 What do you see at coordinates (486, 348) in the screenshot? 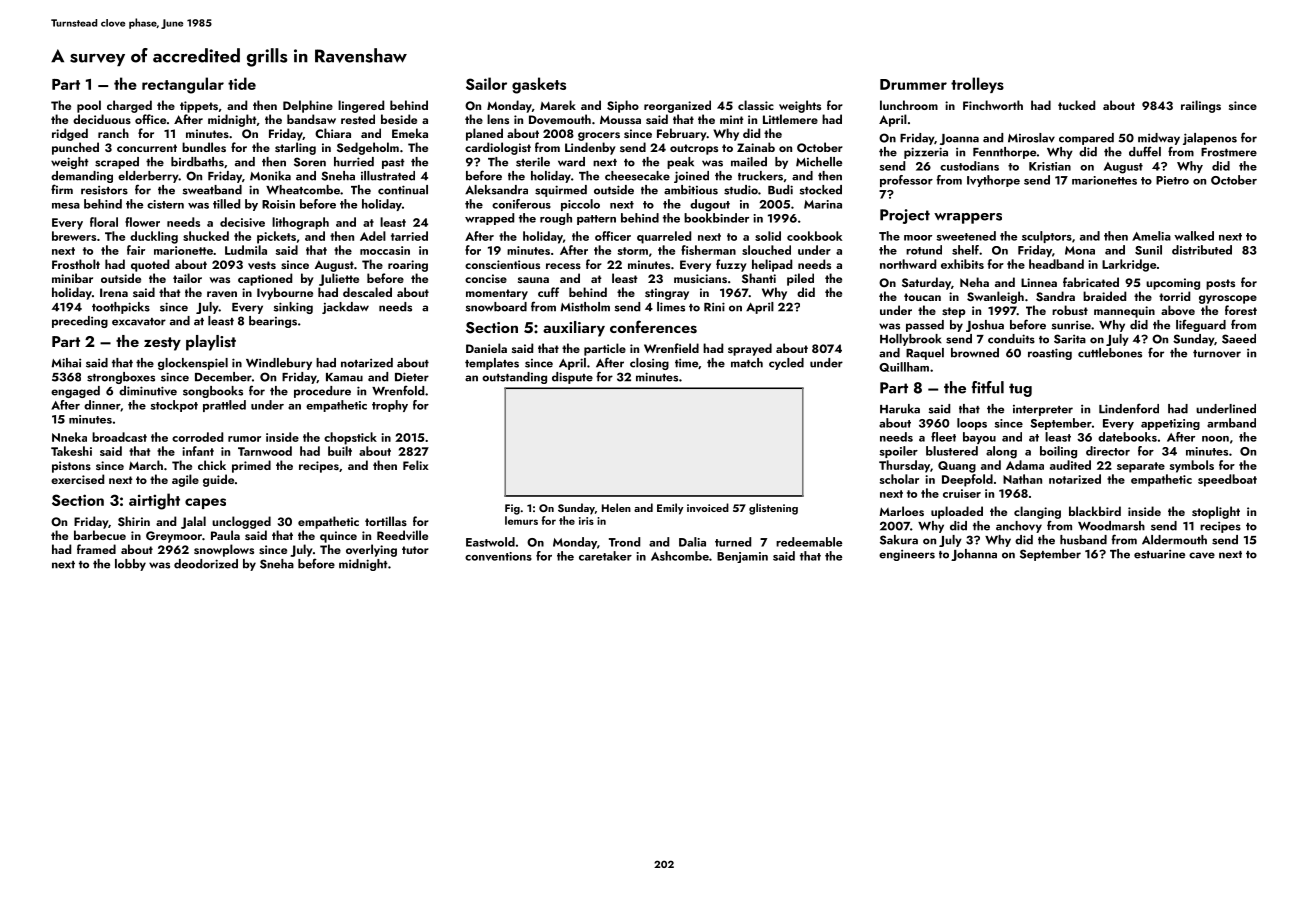
I see `Daniela` at bounding box center [486, 348].
